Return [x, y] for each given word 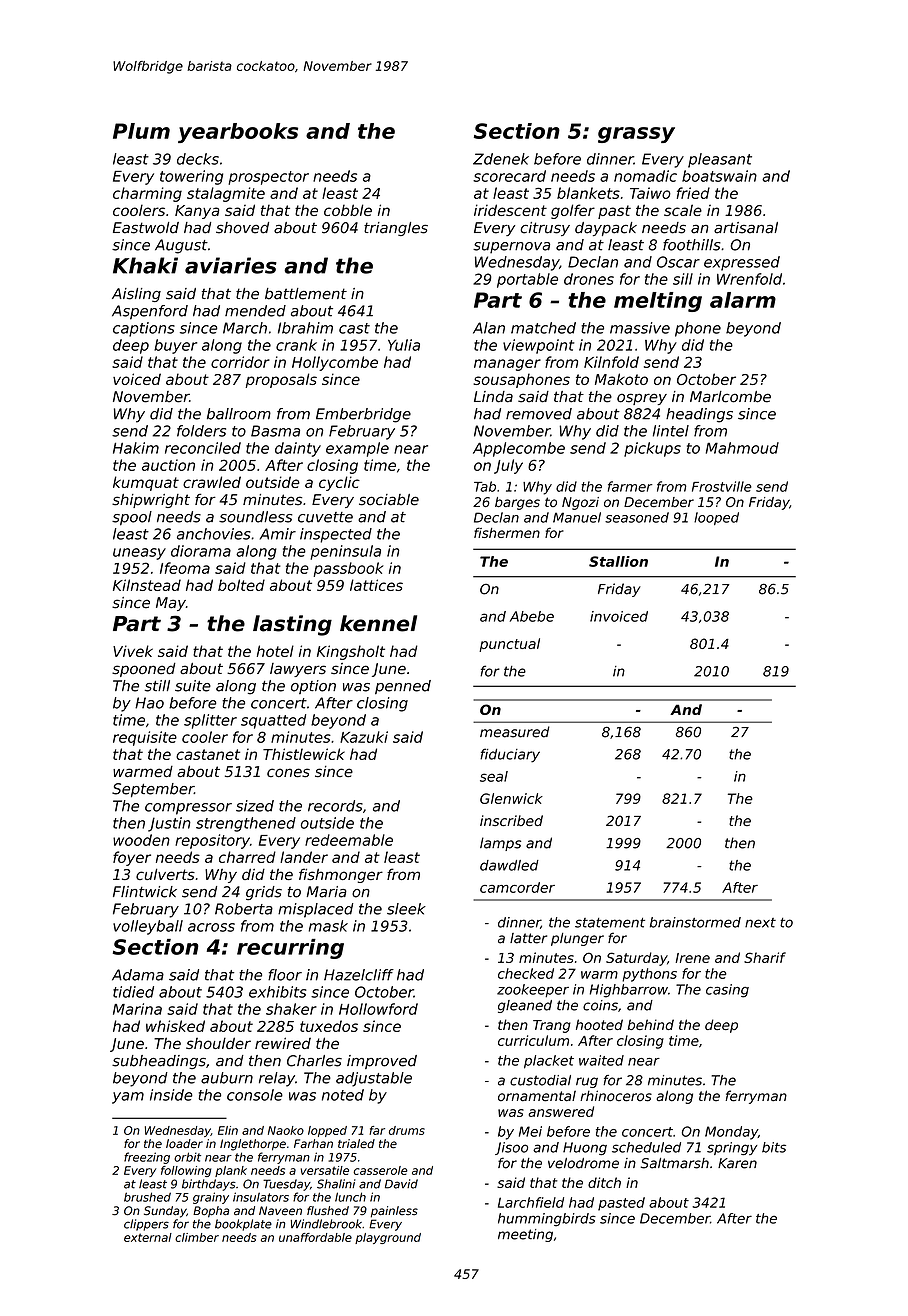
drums [407, 1130]
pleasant [720, 160]
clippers [146, 1225]
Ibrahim [305, 328]
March [245, 328]
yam [128, 1098]
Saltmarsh [675, 1163]
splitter [210, 721]
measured [515, 732]
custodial [540, 1080]
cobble [348, 210]
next [760, 923]
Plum [141, 131]
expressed [742, 263]
